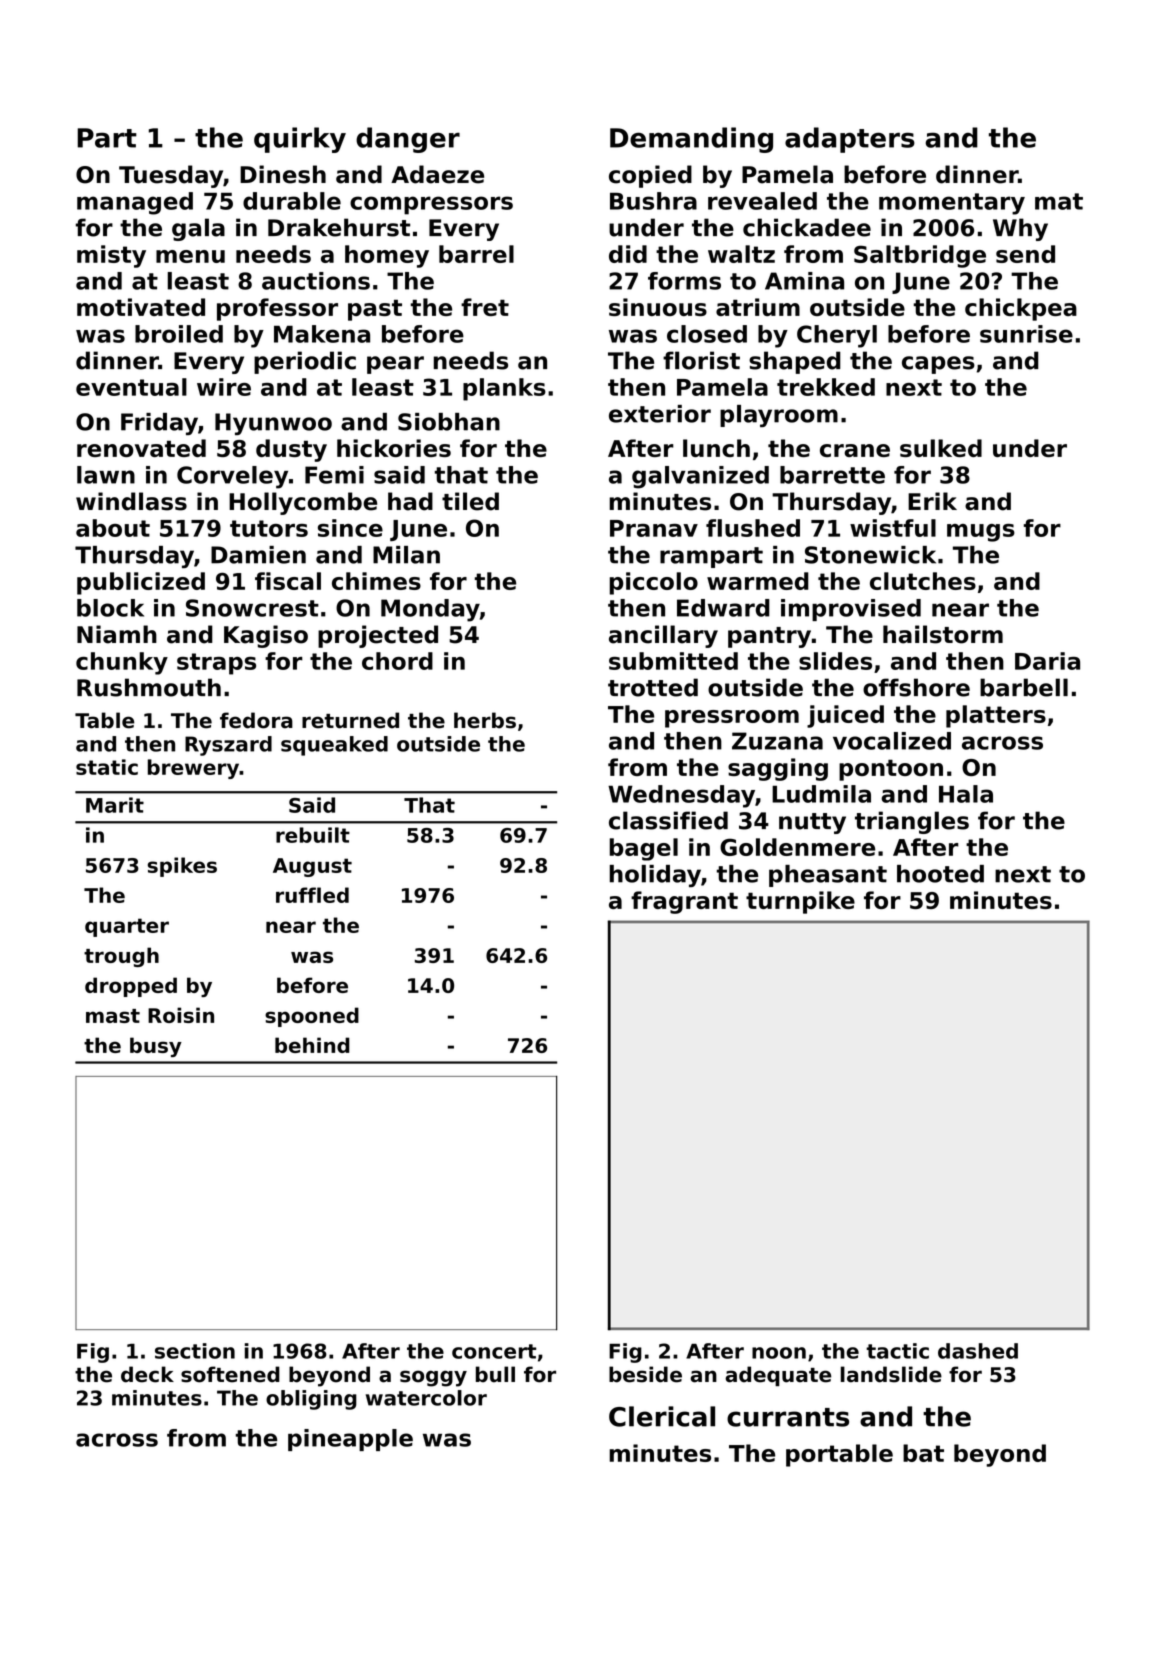  What do you see at coordinates (135, 203) in the screenshot?
I see `managed` at bounding box center [135, 203].
